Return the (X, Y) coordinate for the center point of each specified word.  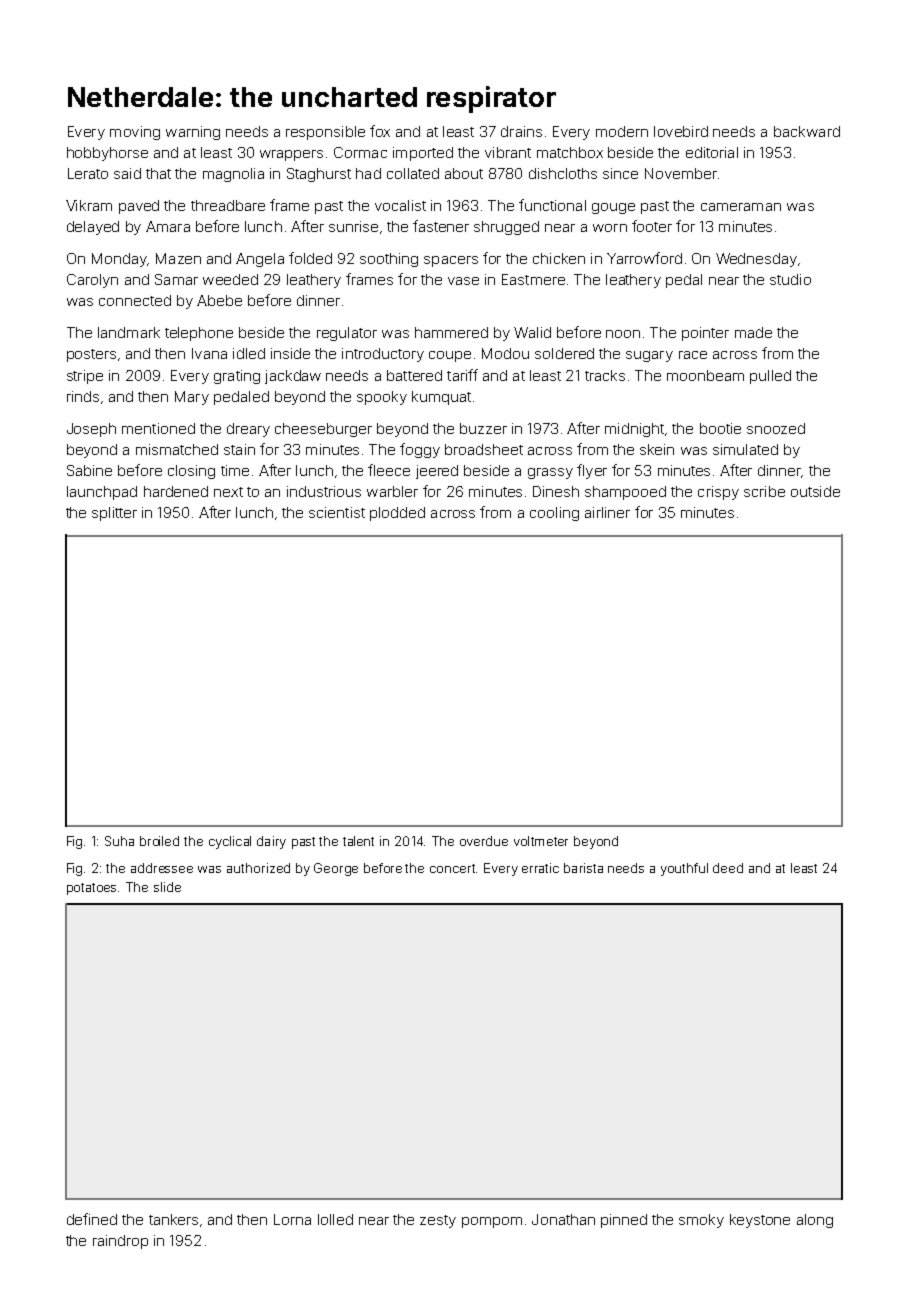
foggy (420, 450)
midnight (634, 430)
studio (790, 279)
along (815, 1221)
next (228, 492)
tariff (462, 375)
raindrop (120, 1242)
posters (91, 355)
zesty (438, 1221)
